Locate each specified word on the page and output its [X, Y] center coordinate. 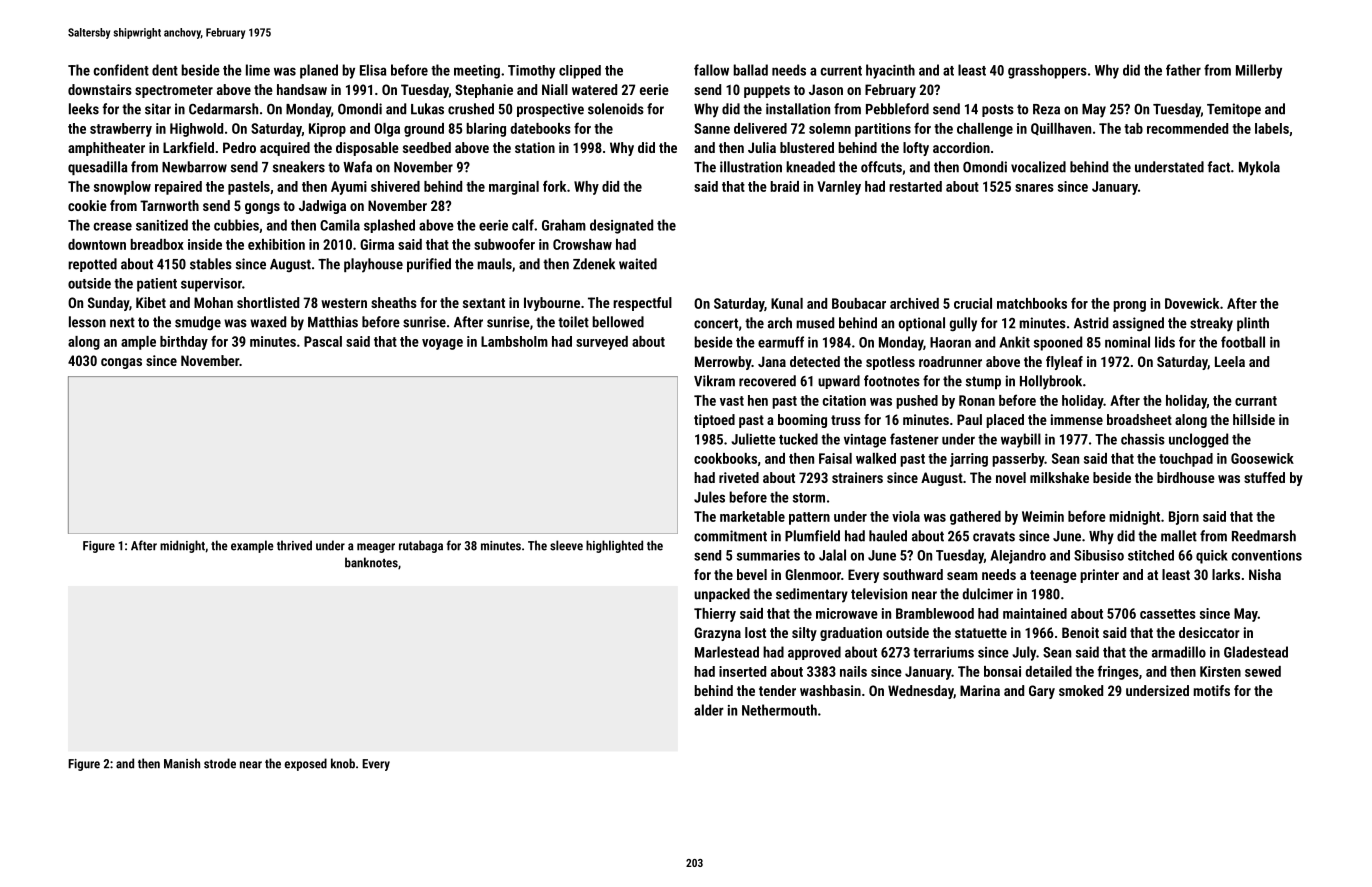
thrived [294, 545]
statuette [981, 633]
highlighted [614, 546]
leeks [84, 109]
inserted [742, 671]
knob [343, 763]
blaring [486, 130]
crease [113, 226]
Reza [1046, 109]
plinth [1253, 324]
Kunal [787, 303]
